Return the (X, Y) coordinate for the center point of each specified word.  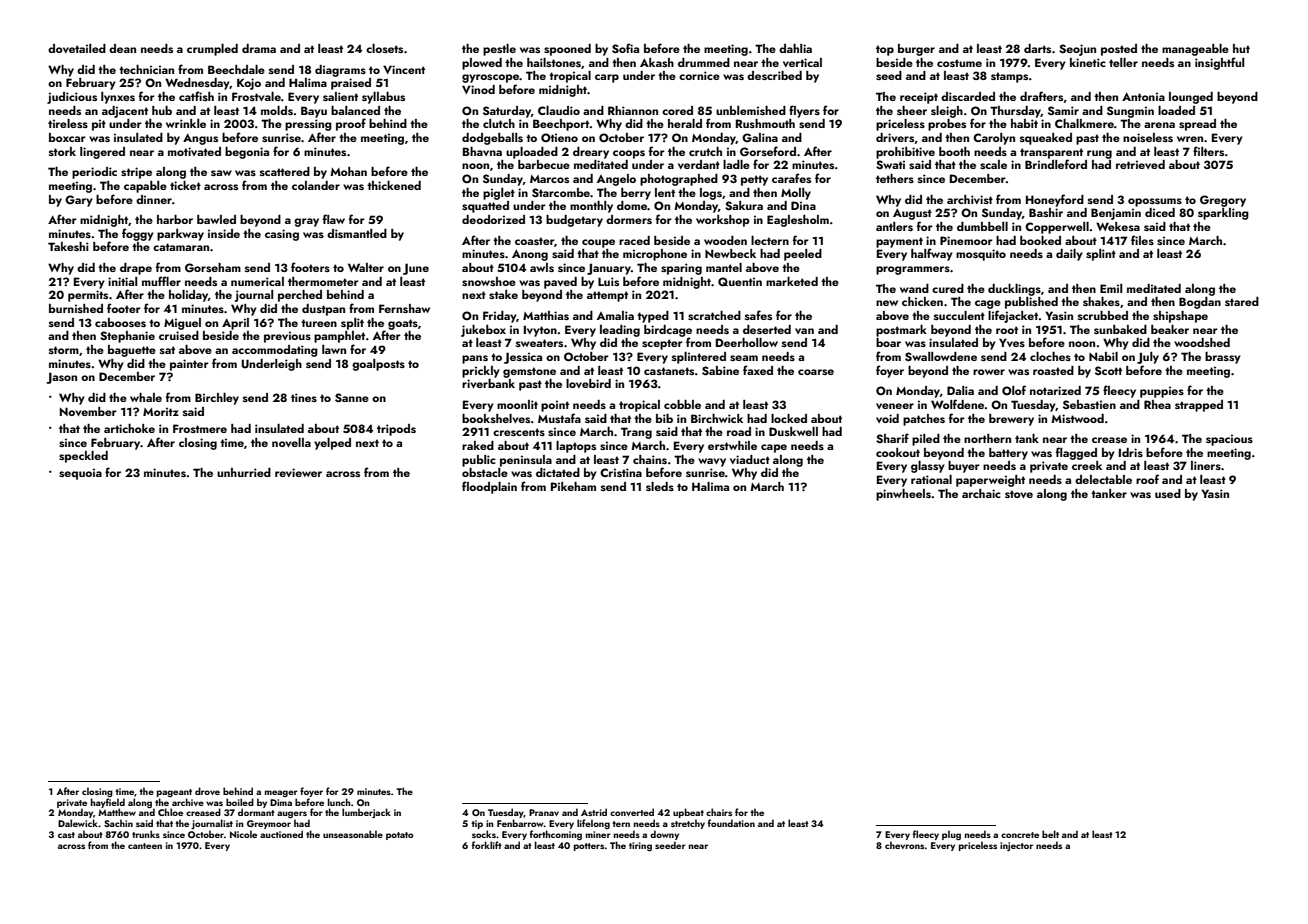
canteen (145, 846)
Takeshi (68, 246)
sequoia (80, 474)
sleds (660, 486)
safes (758, 315)
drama (259, 48)
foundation (731, 823)
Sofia (625, 48)
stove (1019, 494)
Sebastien (1089, 404)
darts (1037, 48)
